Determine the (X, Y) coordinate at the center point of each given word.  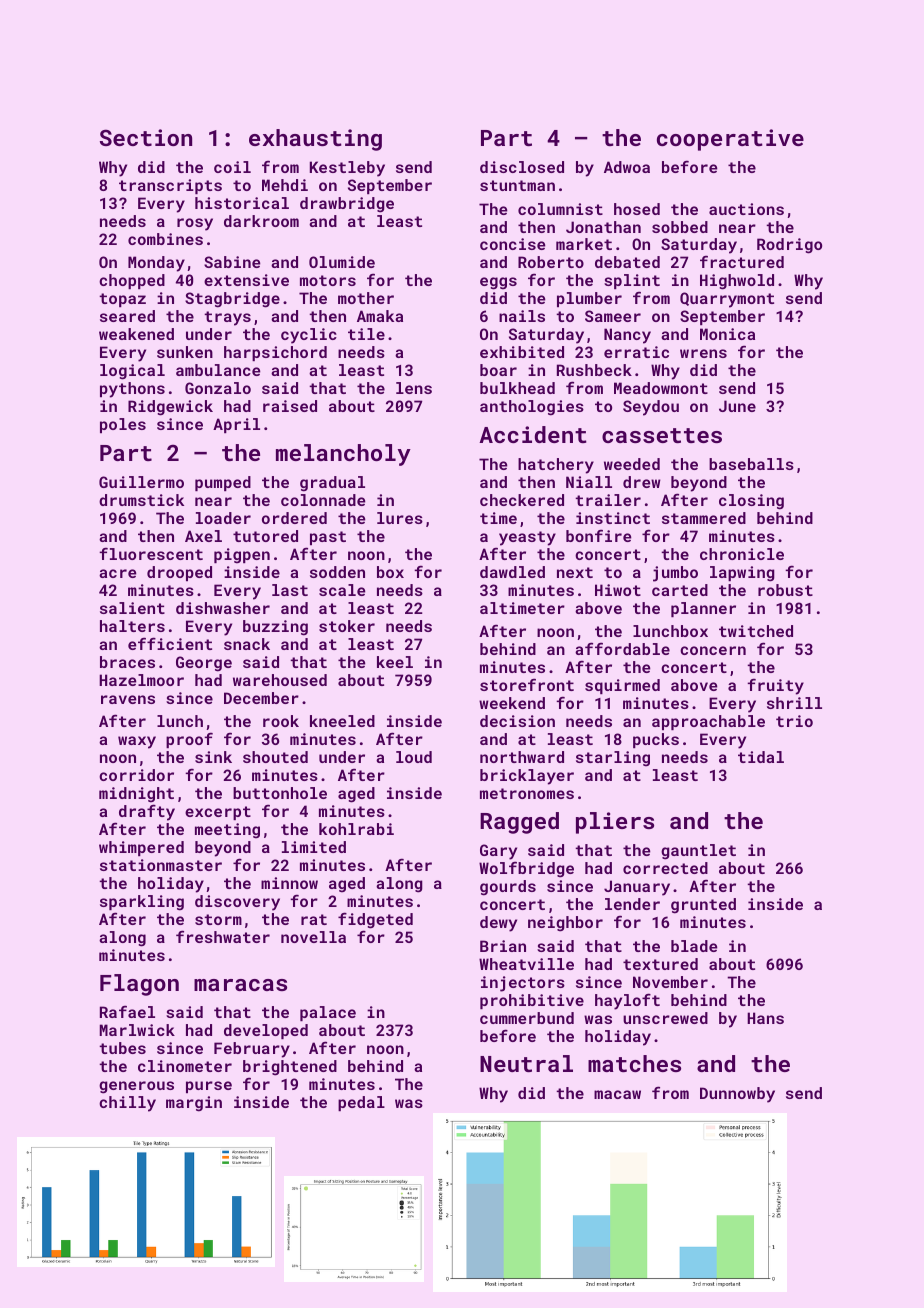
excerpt (218, 813)
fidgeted (375, 920)
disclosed (522, 167)
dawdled (512, 572)
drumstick (141, 500)
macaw (617, 1094)
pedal (361, 1103)
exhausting (315, 140)
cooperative (730, 140)
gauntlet (698, 852)
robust (785, 590)
